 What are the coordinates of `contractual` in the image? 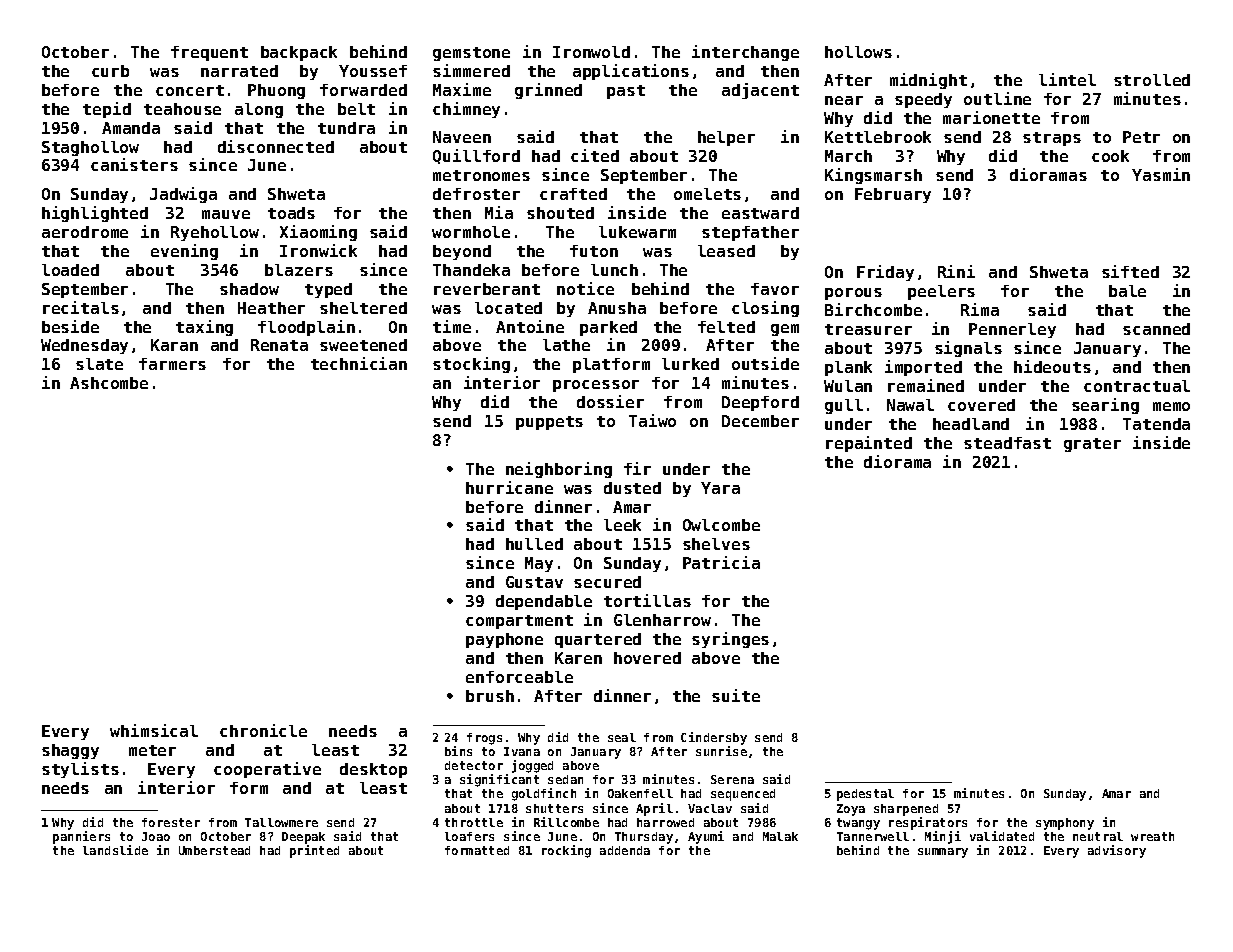 It's located at (1137, 386).
